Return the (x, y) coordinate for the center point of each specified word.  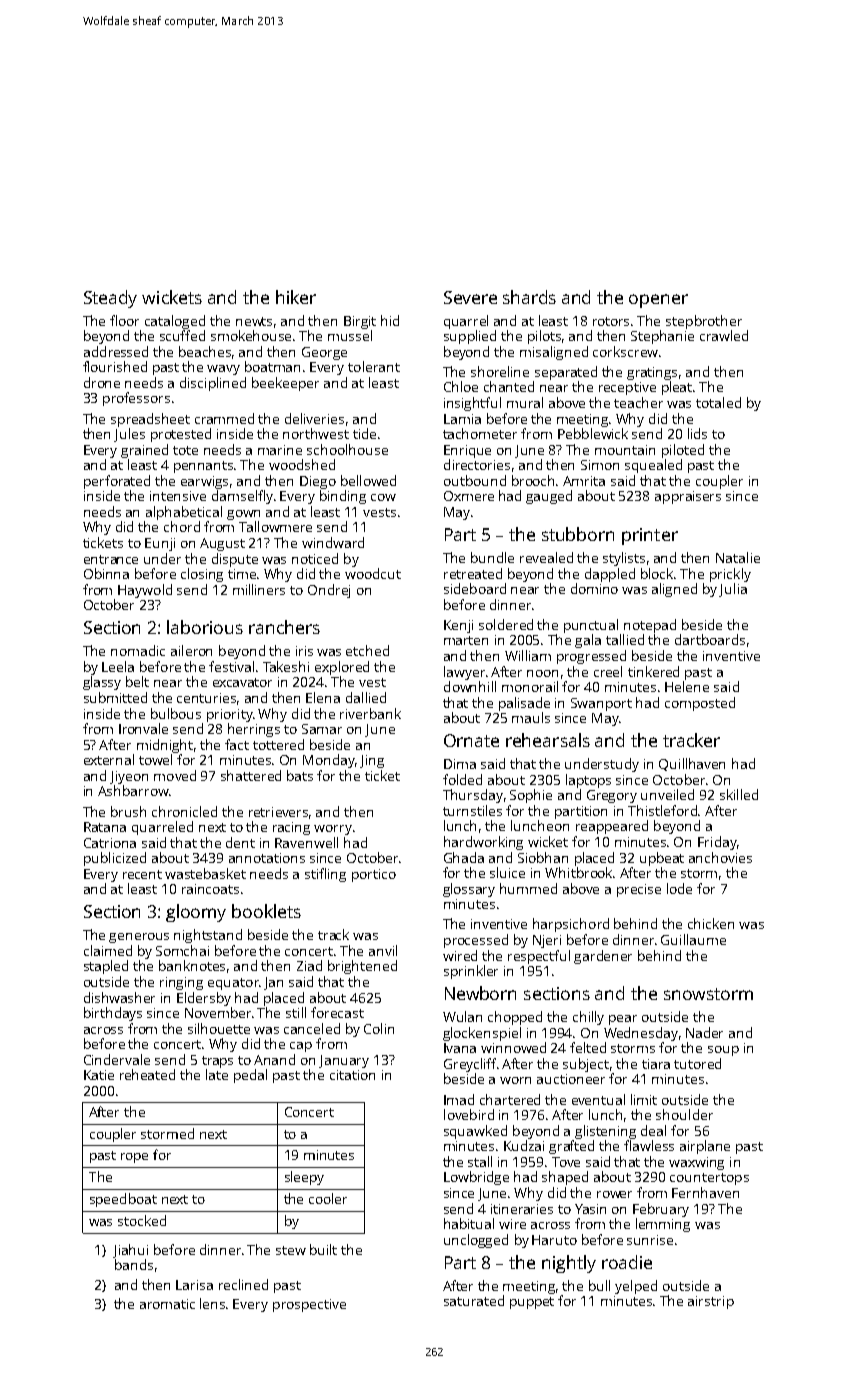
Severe (470, 297)
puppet (532, 1303)
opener (658, 301)
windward (333, 542)
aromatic (167, 1304)
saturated (474, 1300)
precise (639, 890)
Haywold (145, 591)
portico (374, 875)
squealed (653, 466)
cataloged (175, 322)
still (296, 1012)
